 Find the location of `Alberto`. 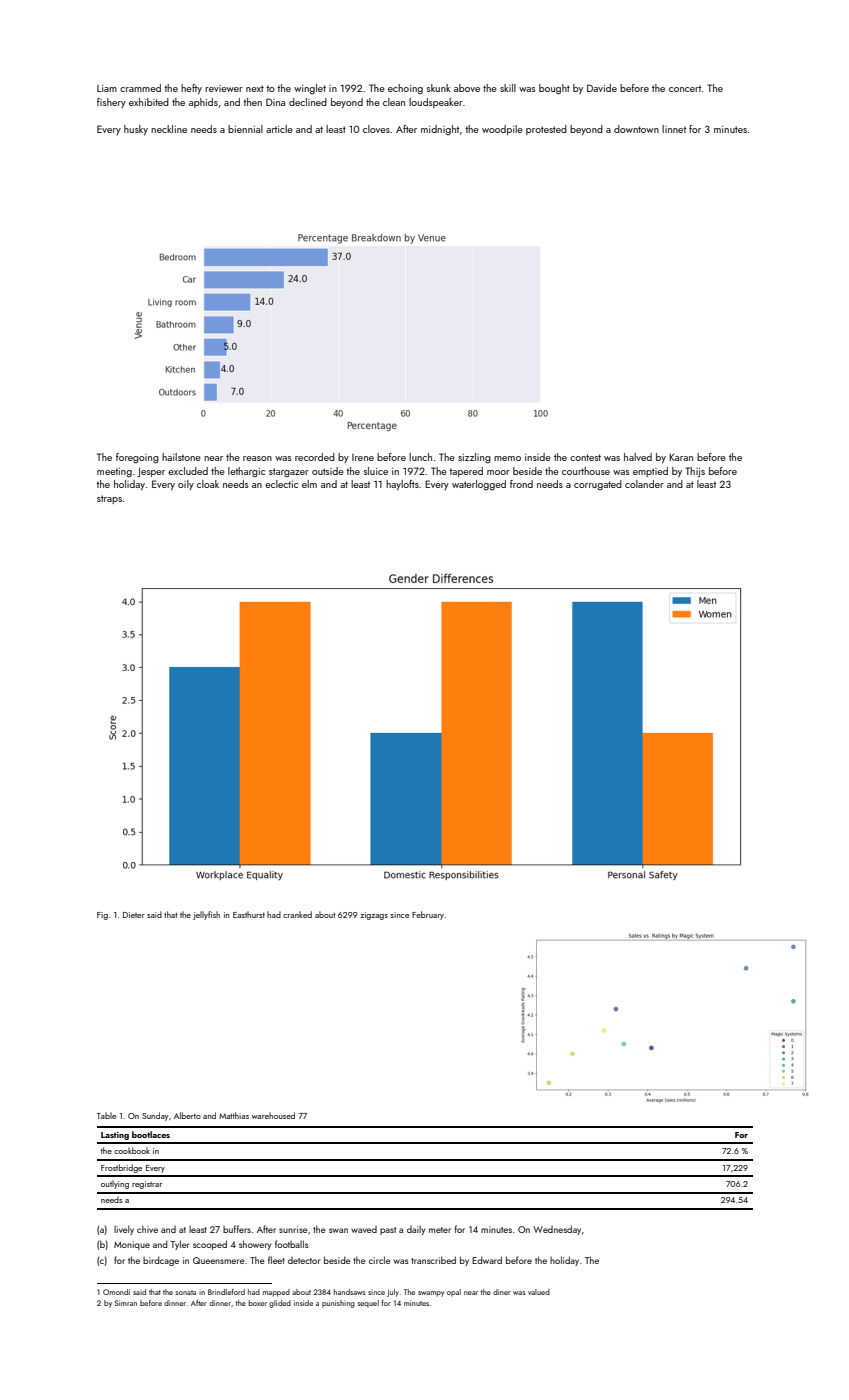

Alberto is located at coordinates (187, 1115).
